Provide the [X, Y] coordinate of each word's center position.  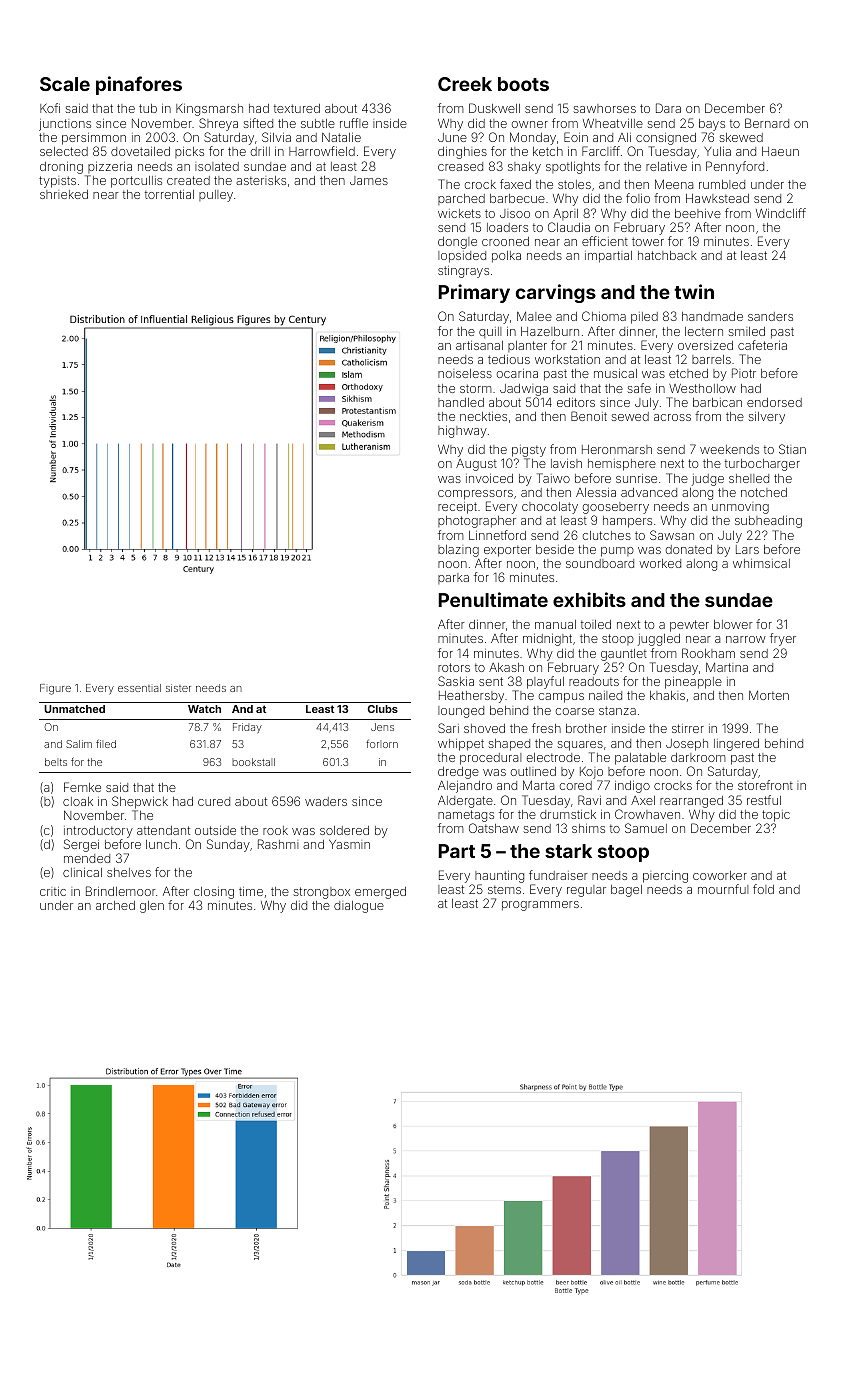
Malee [534, 316]
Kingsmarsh [209, 110]
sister [178, 688]
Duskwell [494, 108]
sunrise [636, 478]
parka [453, 578]
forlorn [382, 744]
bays [712, 125]
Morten [769, 695]
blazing [458, 551]
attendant [163, 830]
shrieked [64, 194]
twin [694, 291]
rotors [454, 667]
